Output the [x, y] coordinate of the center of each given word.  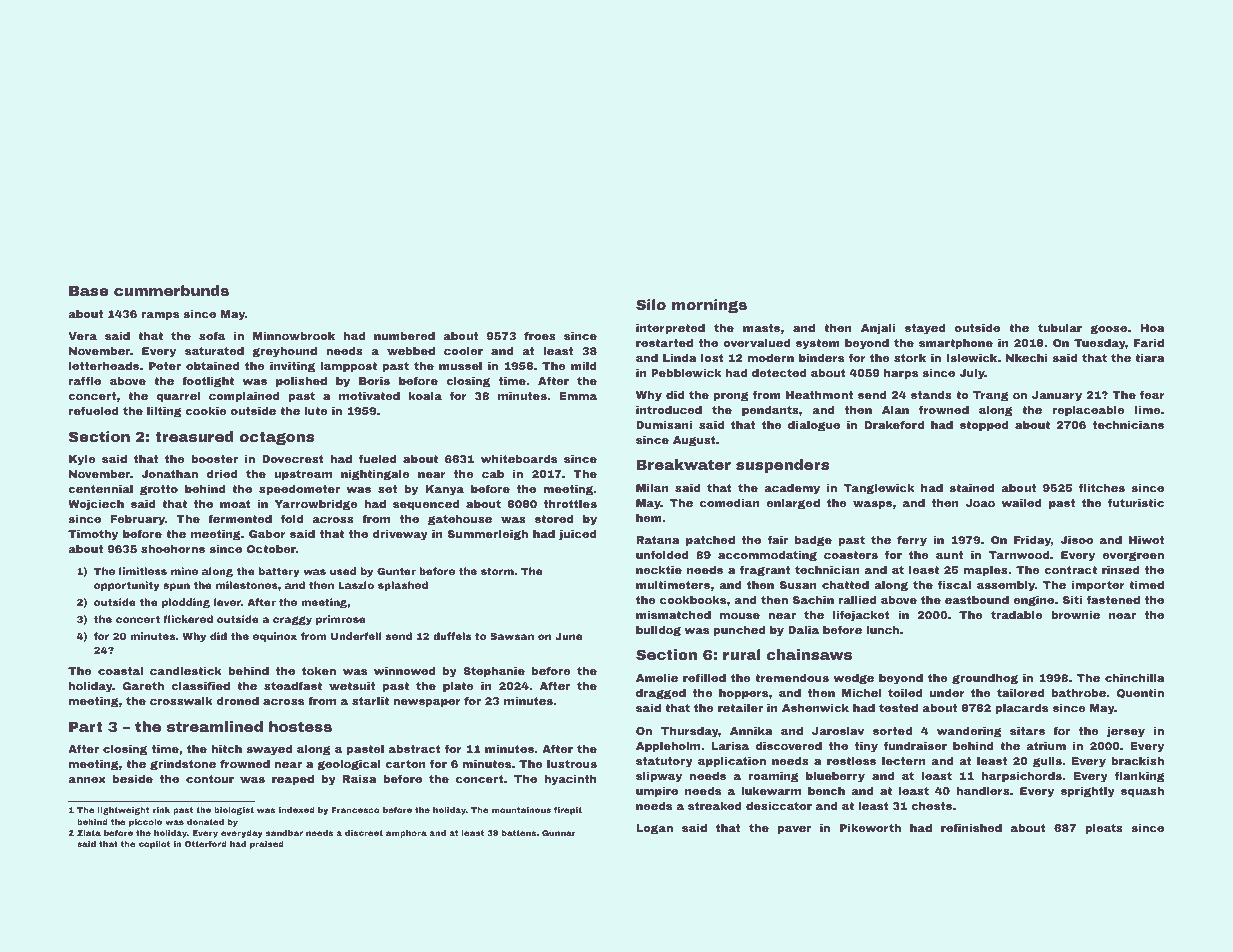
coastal [120, 671]
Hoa [1153, 328]
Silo [651, 304]
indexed [297, 810]
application [732, 762]
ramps [160, 316]
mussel [460, 366]
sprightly [1088, 792]
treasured [194, 436]
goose [1108, 330]
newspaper [427, 703]
